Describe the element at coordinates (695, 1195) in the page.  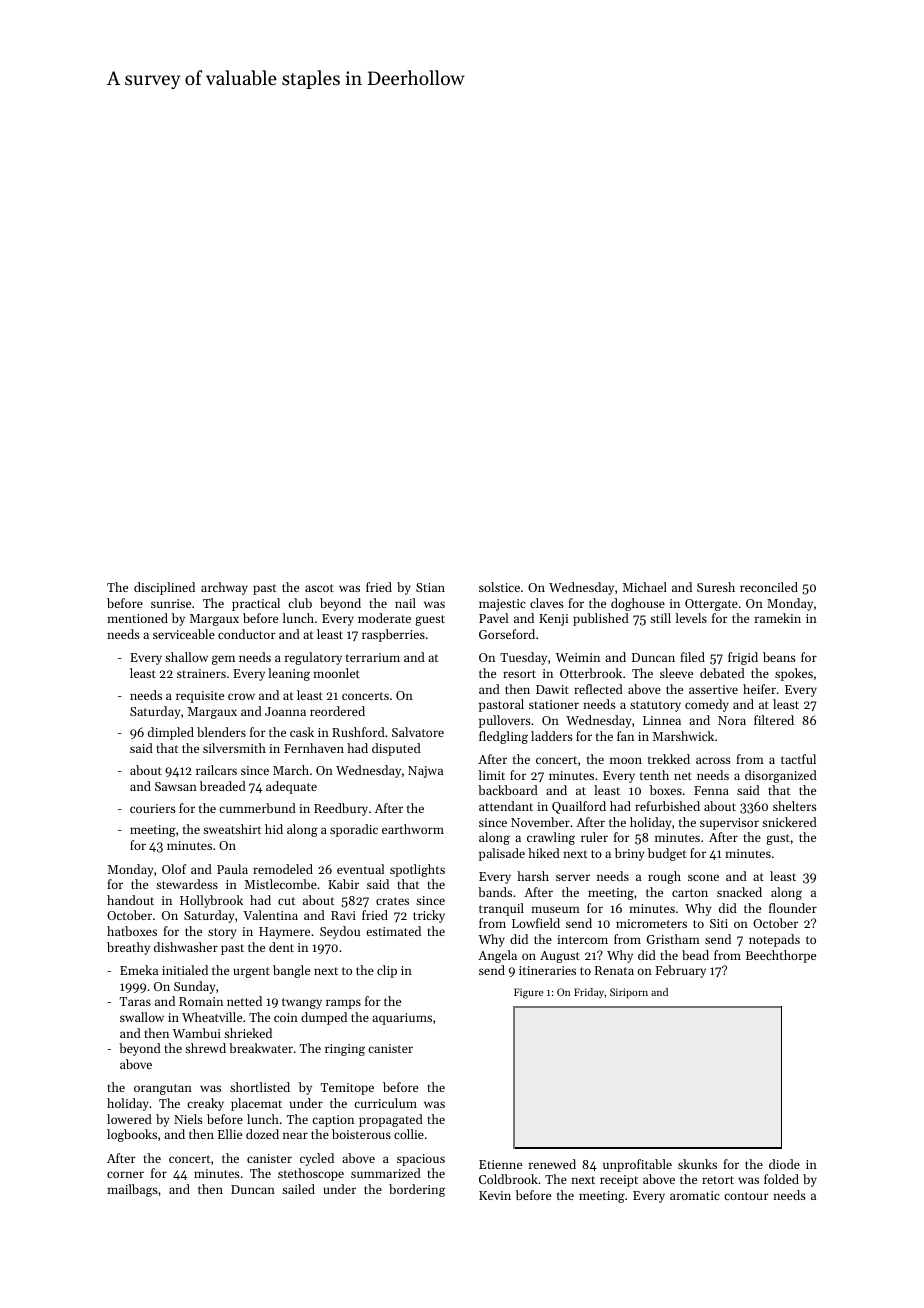
I see `aromatic` at that location.
